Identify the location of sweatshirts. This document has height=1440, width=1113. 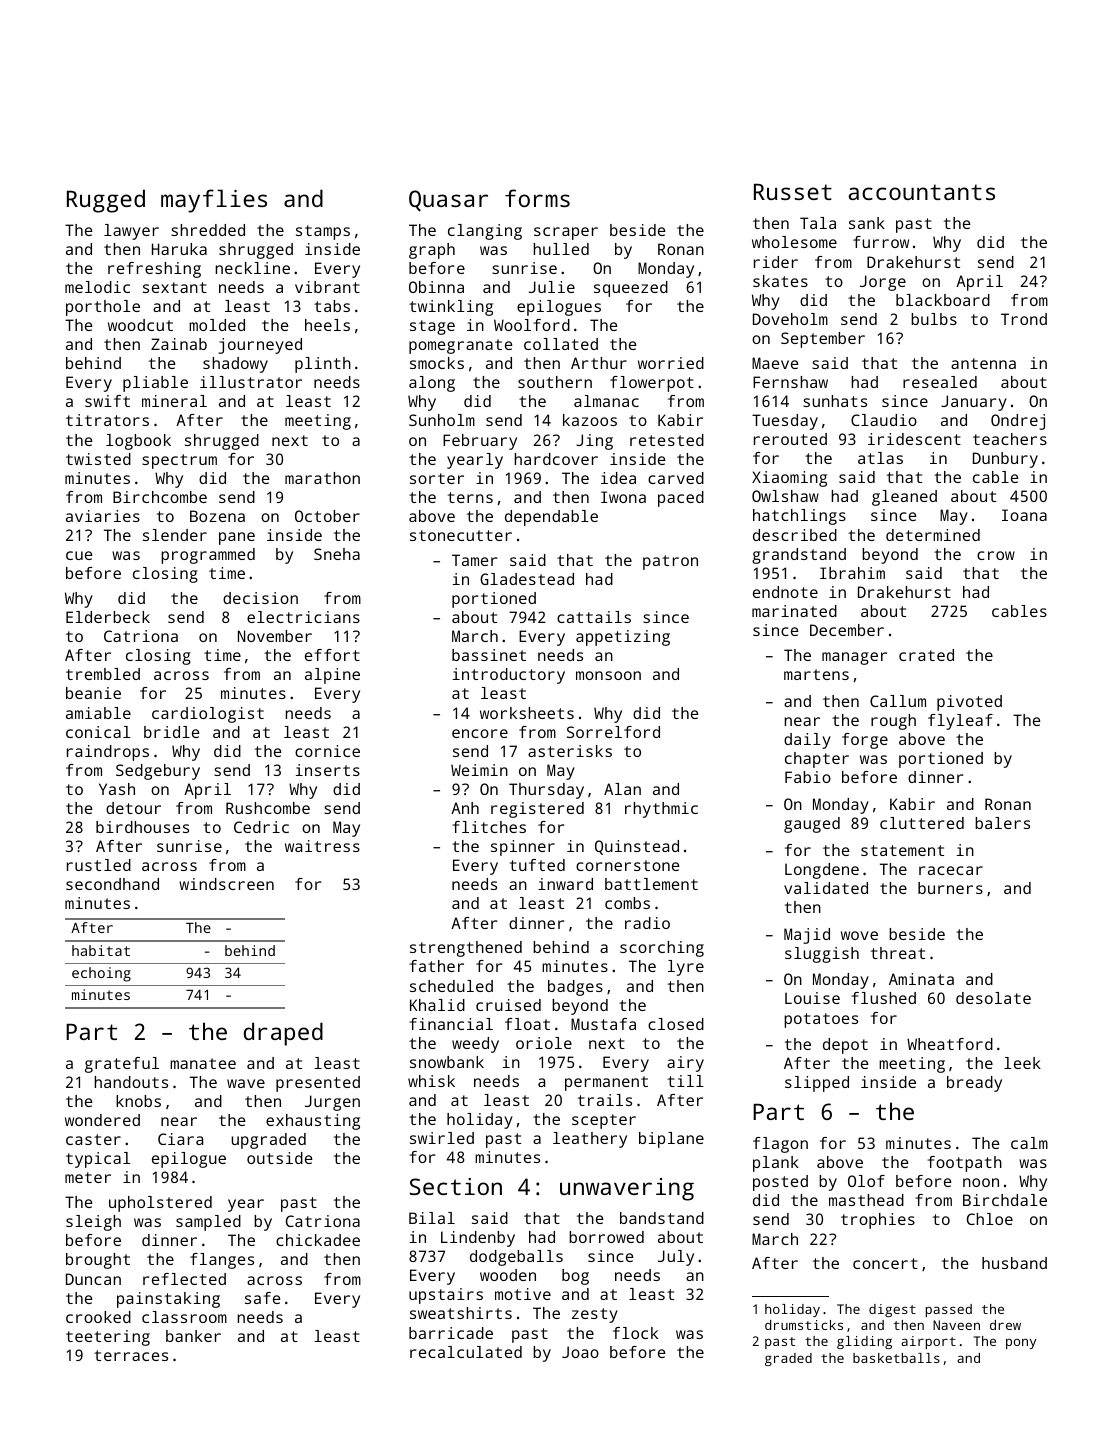
(461, 1313).
